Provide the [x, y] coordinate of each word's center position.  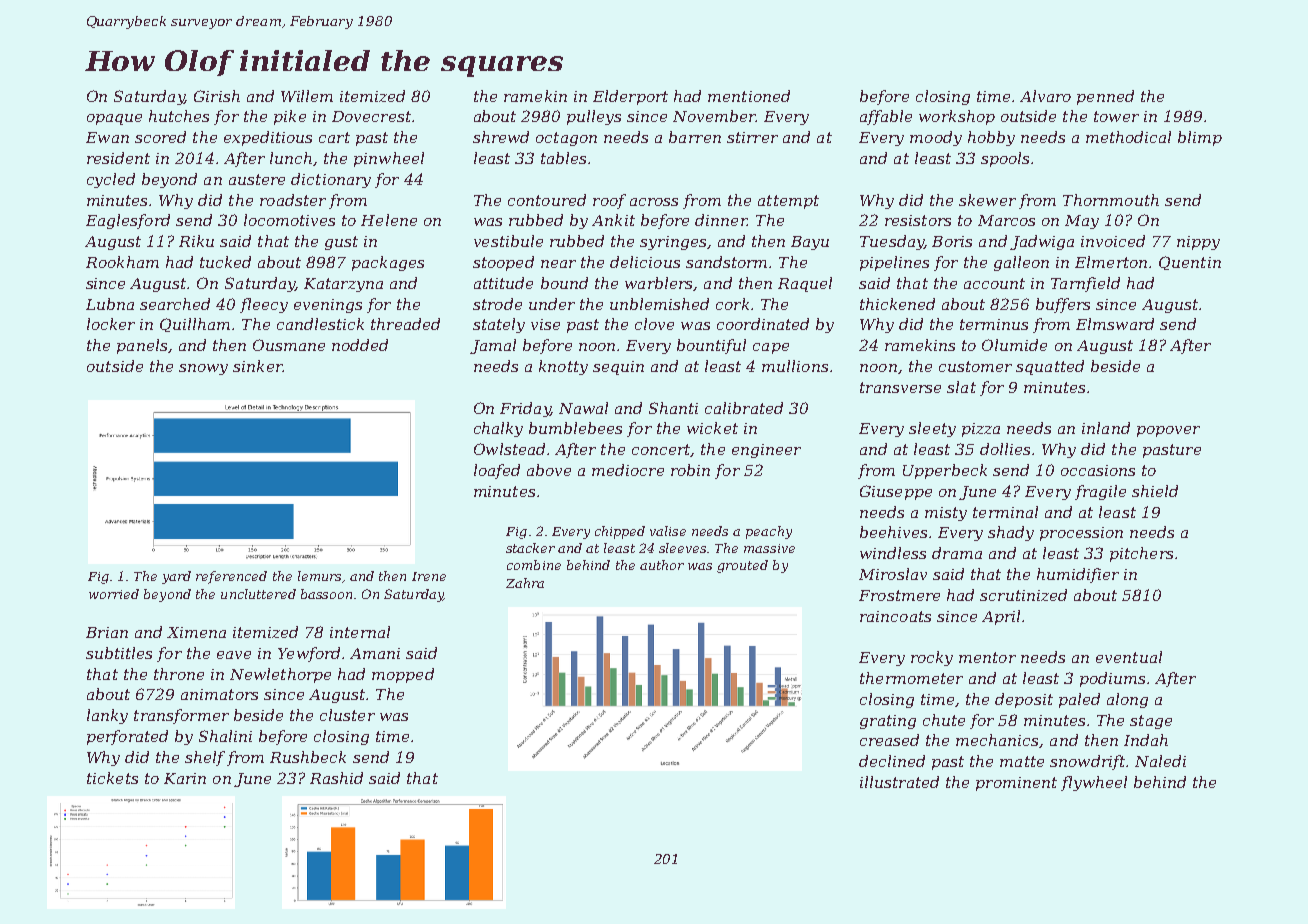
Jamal [493, 346]
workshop [957, 117]
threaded [405, 324]
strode [497, 304]
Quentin [1190, 263]
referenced [231, 577]
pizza [981, 430]
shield [1155, 491]
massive [769, 548]
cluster [347, 715]
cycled [111, 180]
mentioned [749, 96]
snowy [203, 369]
